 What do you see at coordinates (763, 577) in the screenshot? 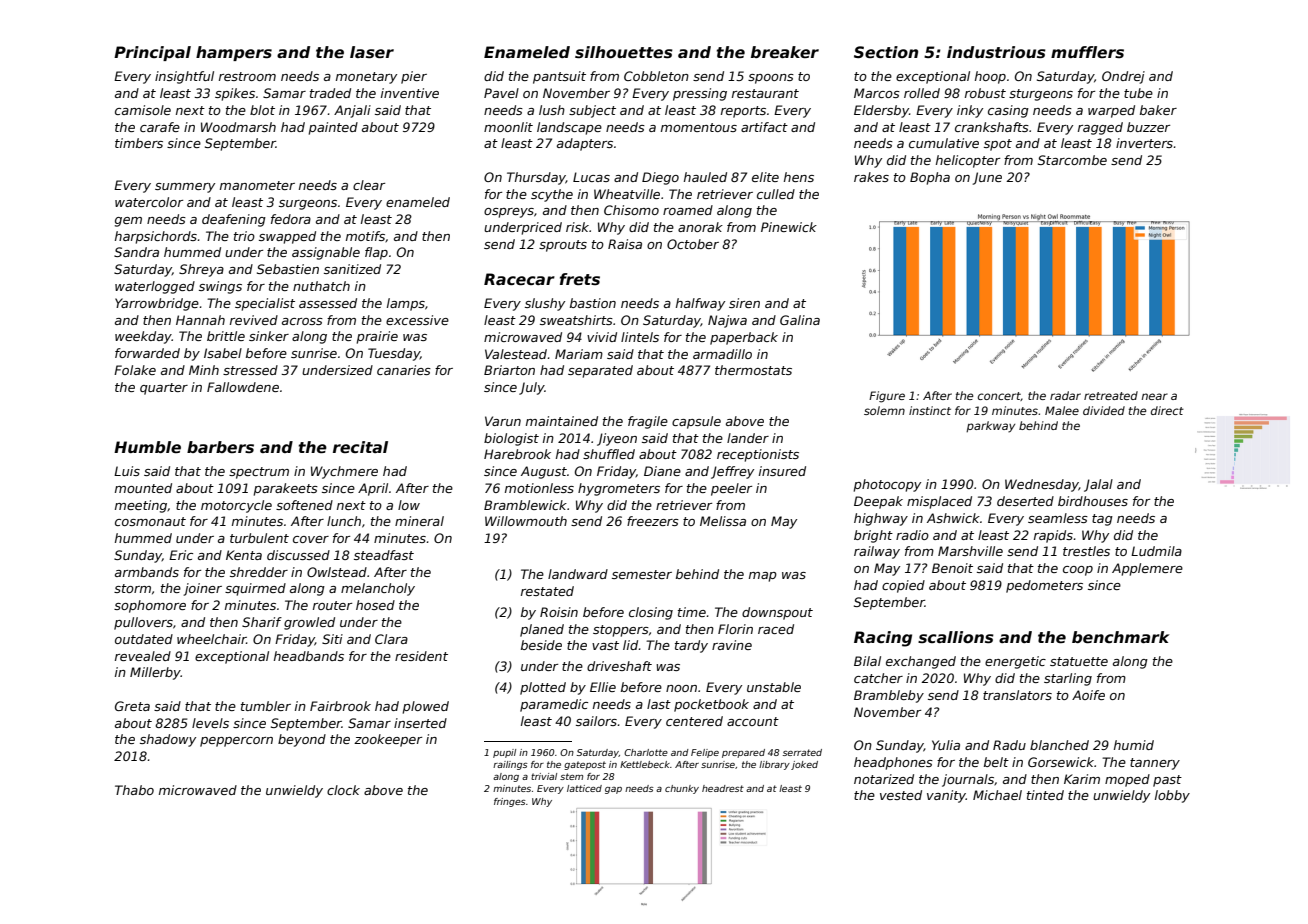
I see `map` at bounding box center [763, 577].
